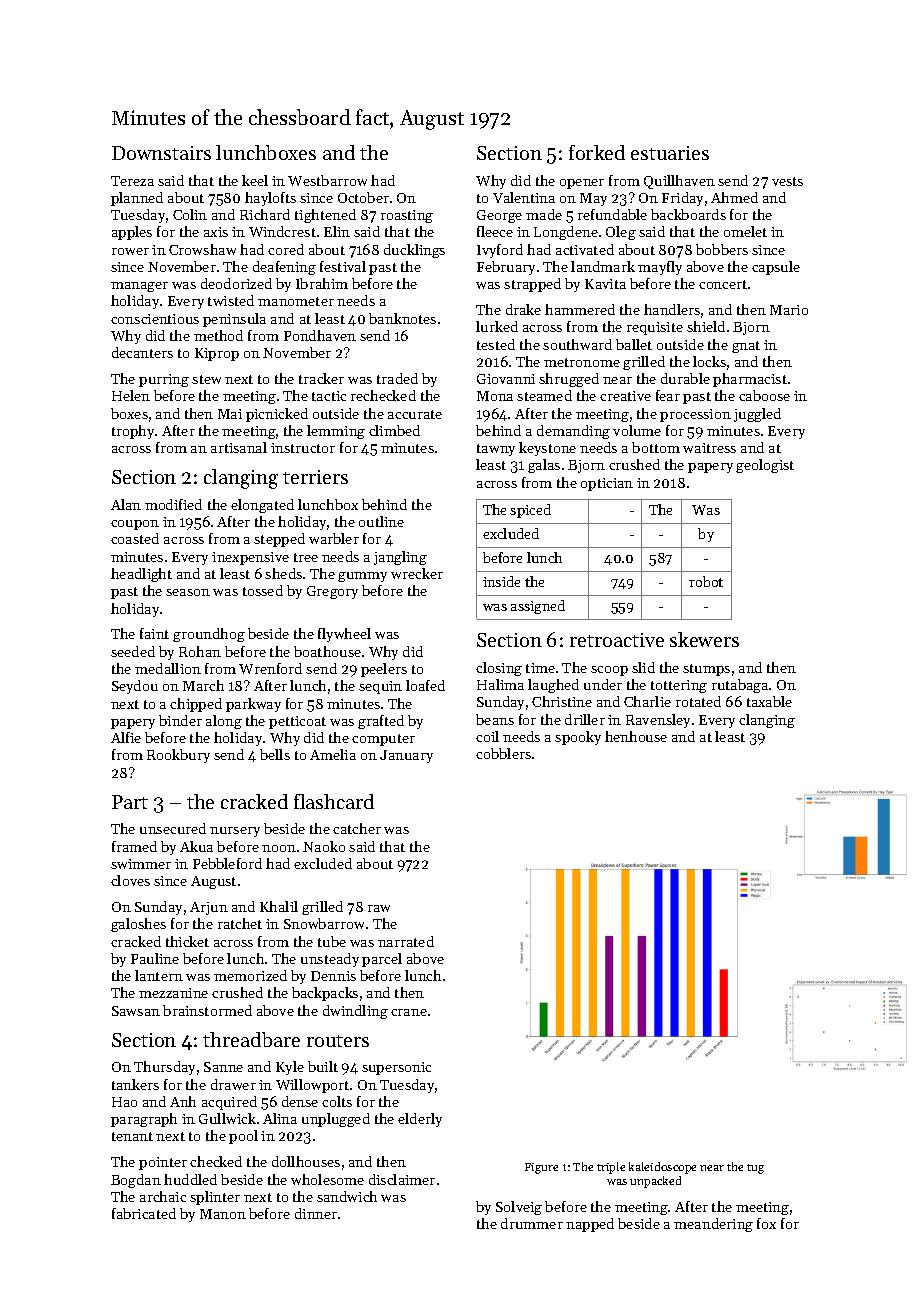 The width and height of the page is (924, 1308). What do you see at coordinates (487, 736) in the page?
I see `coil` at bounding box center [487, 736].
